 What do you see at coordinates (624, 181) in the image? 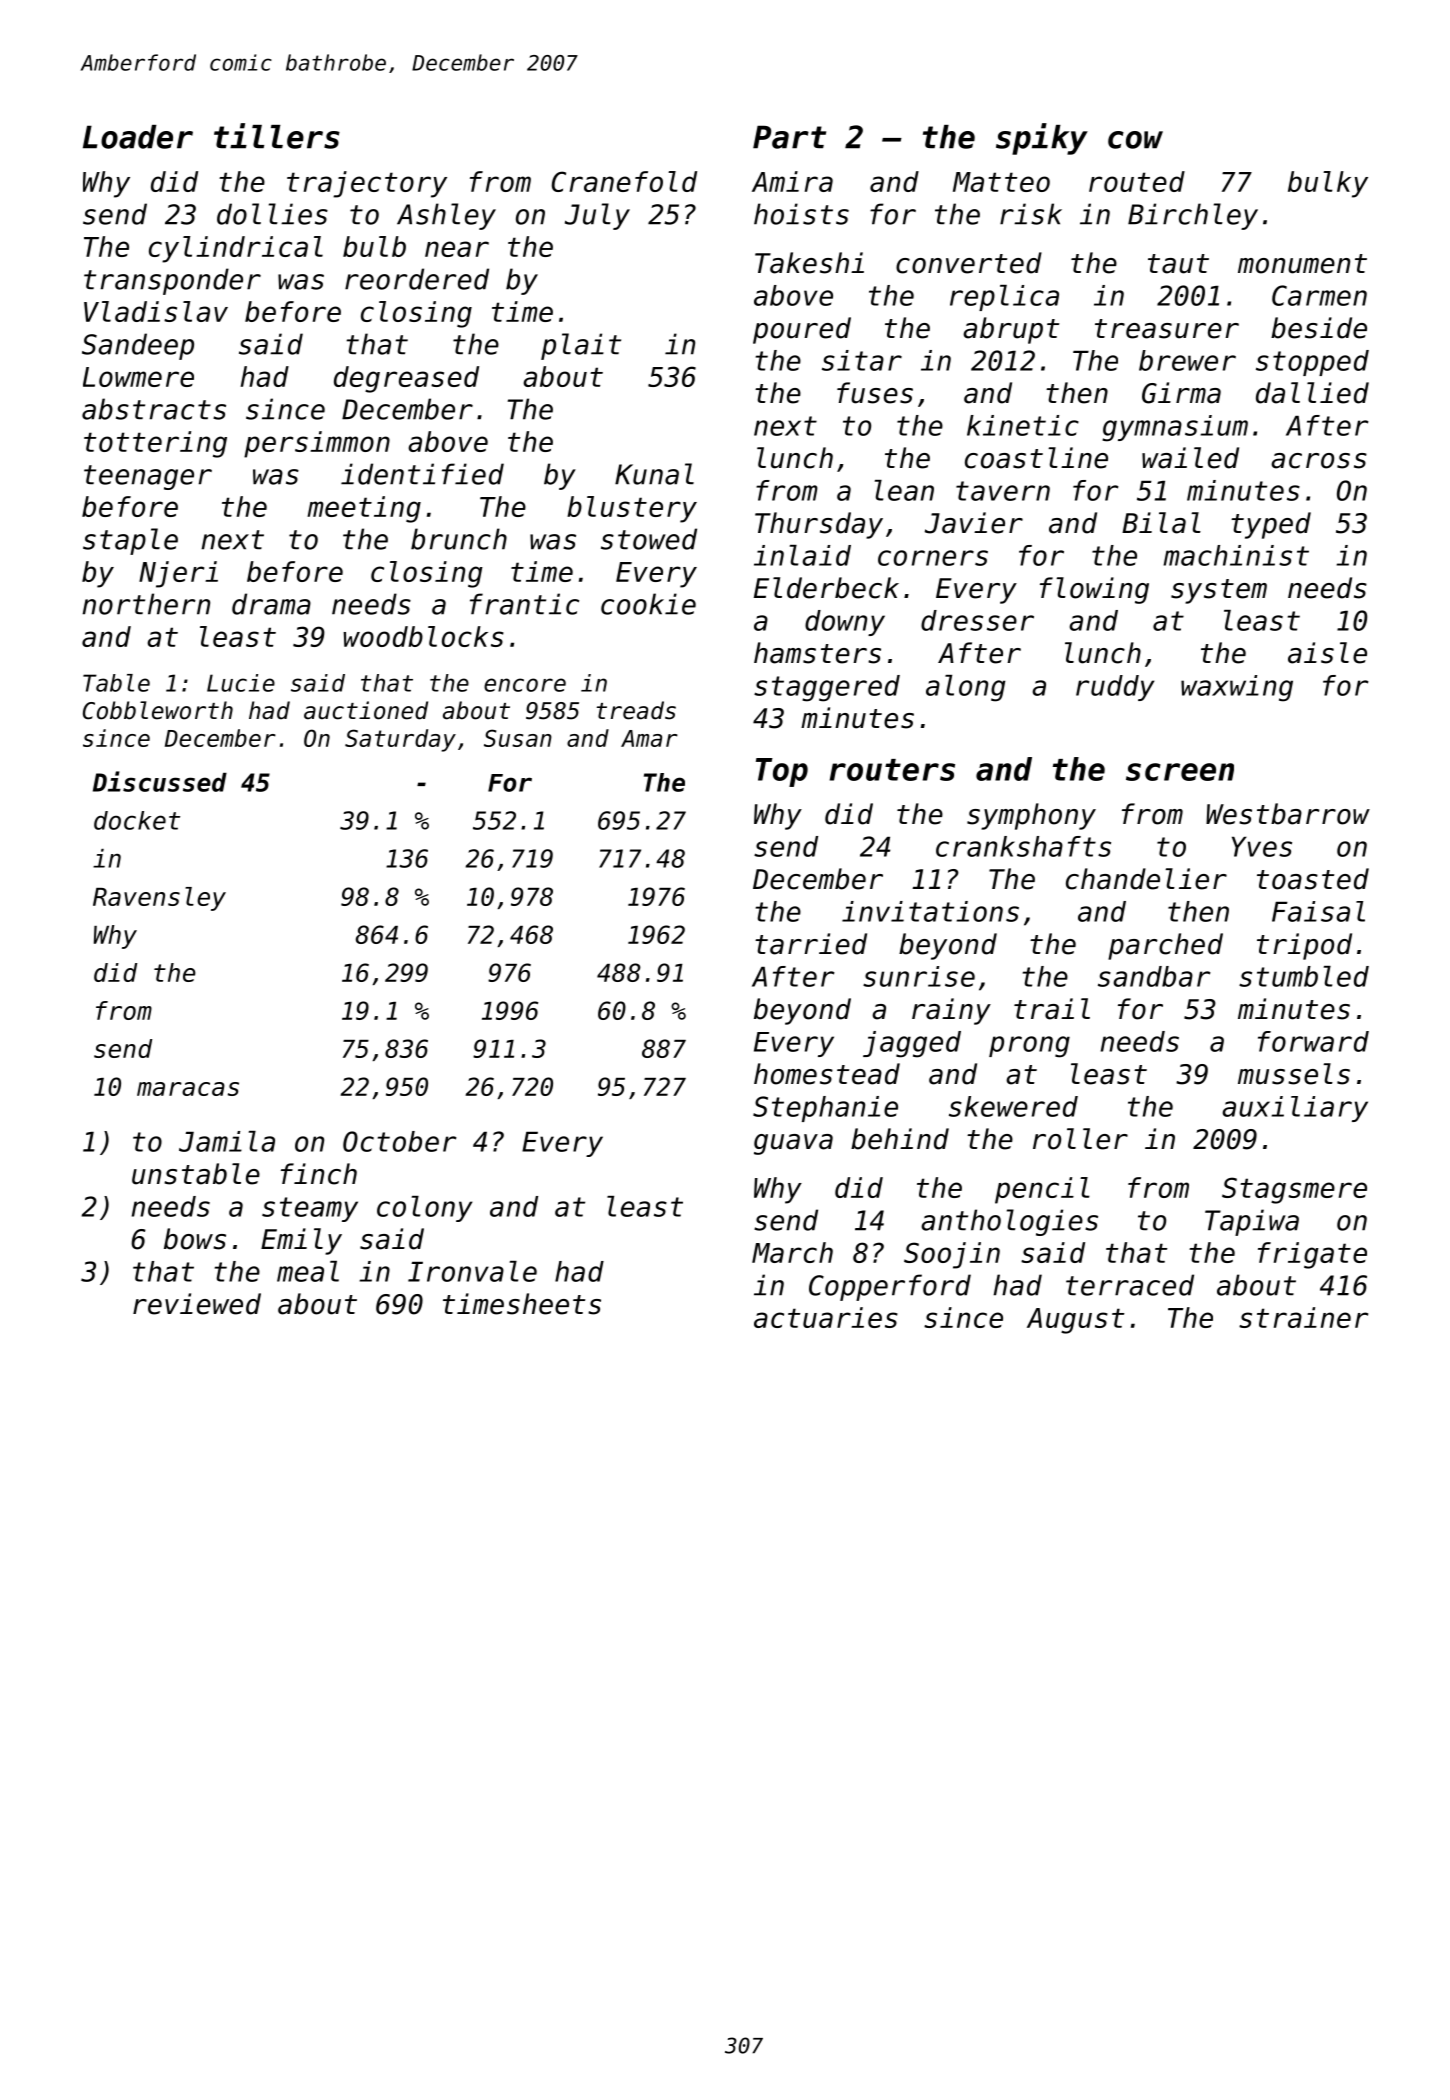
I see `Cranefold` at bounding box center [624, 181].
